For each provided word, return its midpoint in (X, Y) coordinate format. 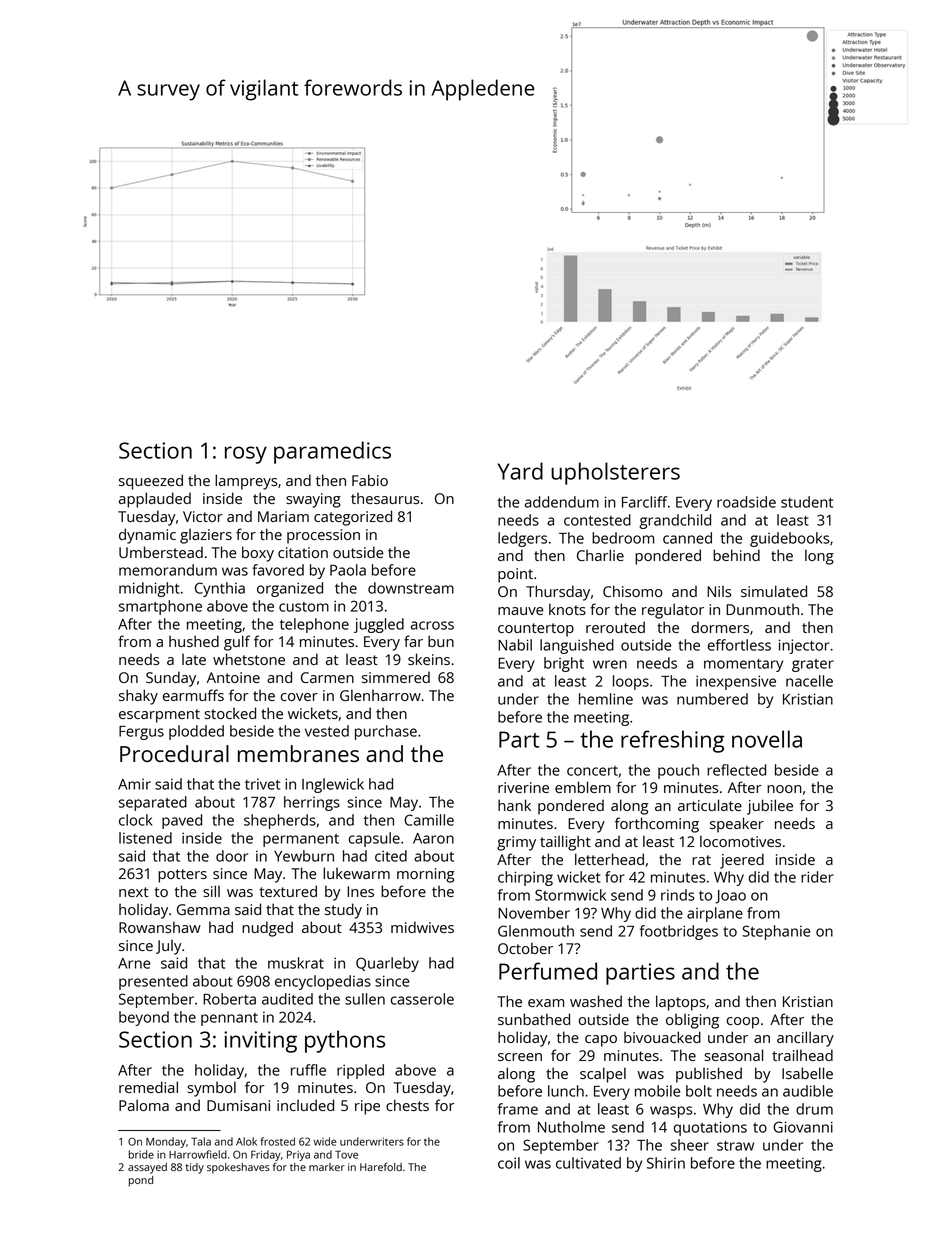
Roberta (229, 999)
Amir (134, 784)
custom (304, 607)
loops (631, 682)
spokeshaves (238, 1168)
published (709, 1075)
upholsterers (615, 473)
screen (520, 1057)
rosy (246, 455)
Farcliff (645, 502)
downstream (411, 588)
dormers (720, 627)
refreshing (672, 741)
